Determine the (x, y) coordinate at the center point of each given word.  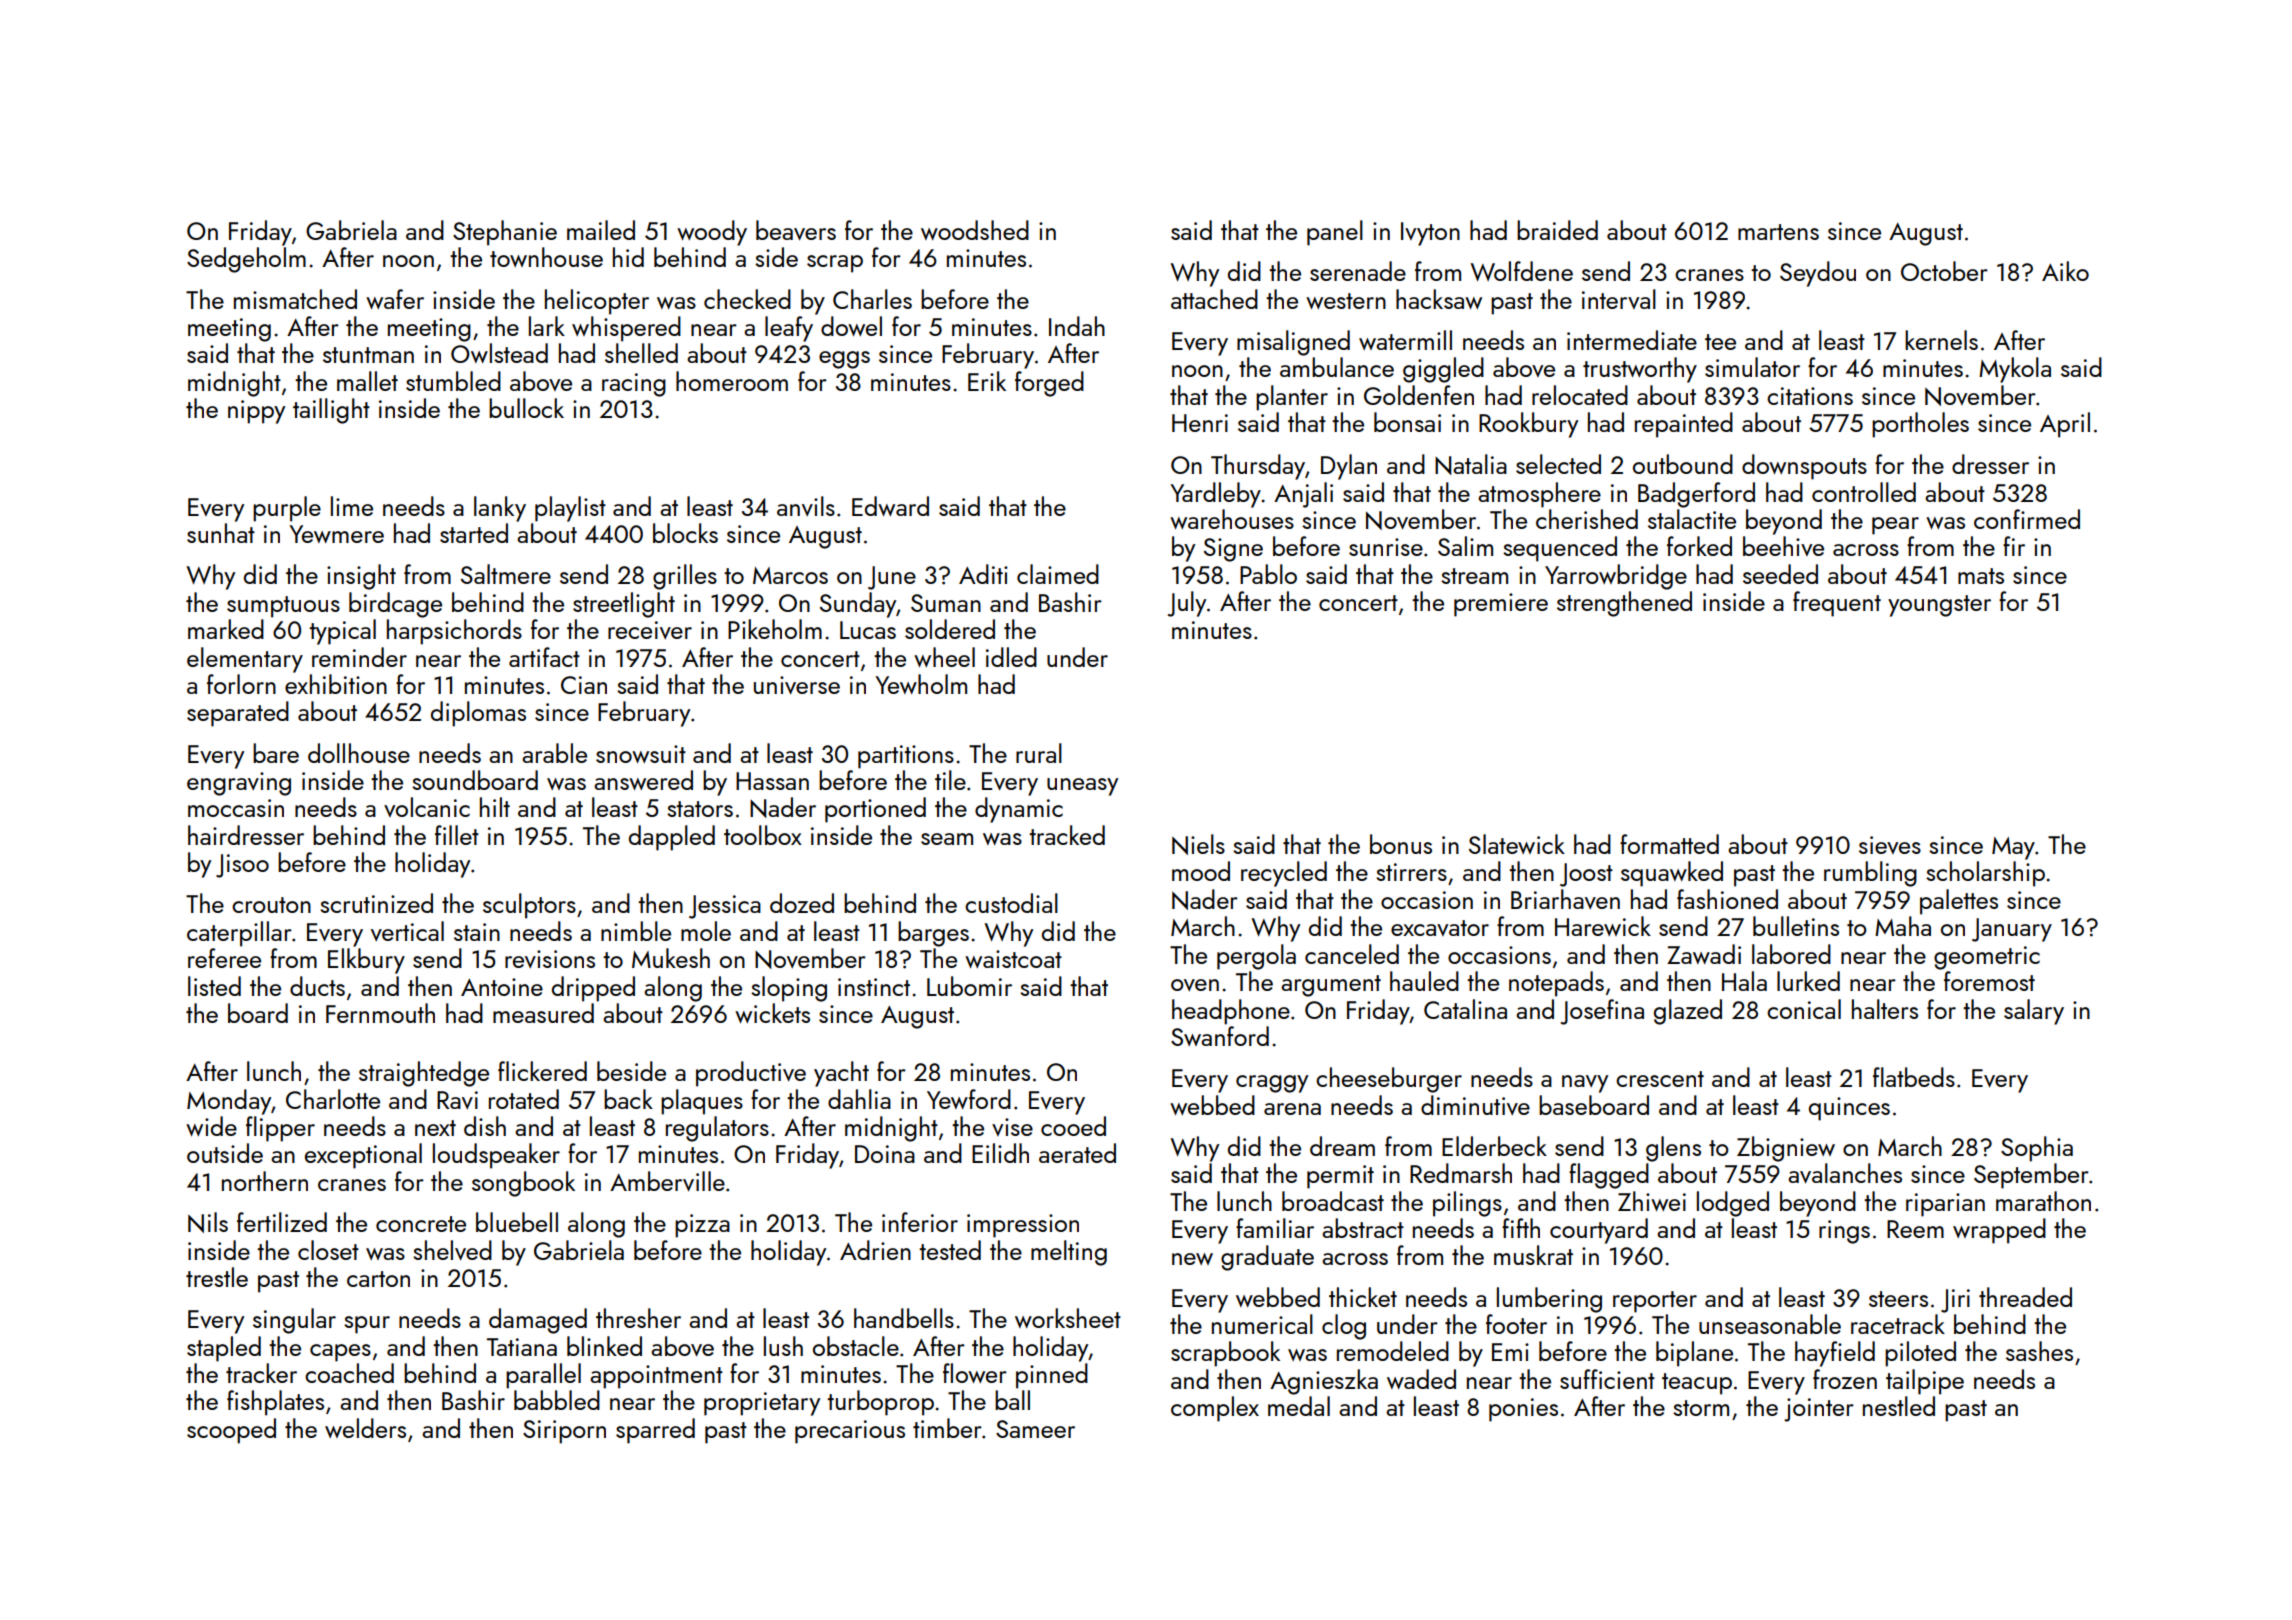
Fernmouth (380, 1013)
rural (1039, 753)
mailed (601, 230)
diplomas (478, 714)
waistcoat (1013, 959)
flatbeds (1914, 1077)
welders (365, 1428)
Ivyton (1430, 234)
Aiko (2065, 271)
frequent (1837, 604)
